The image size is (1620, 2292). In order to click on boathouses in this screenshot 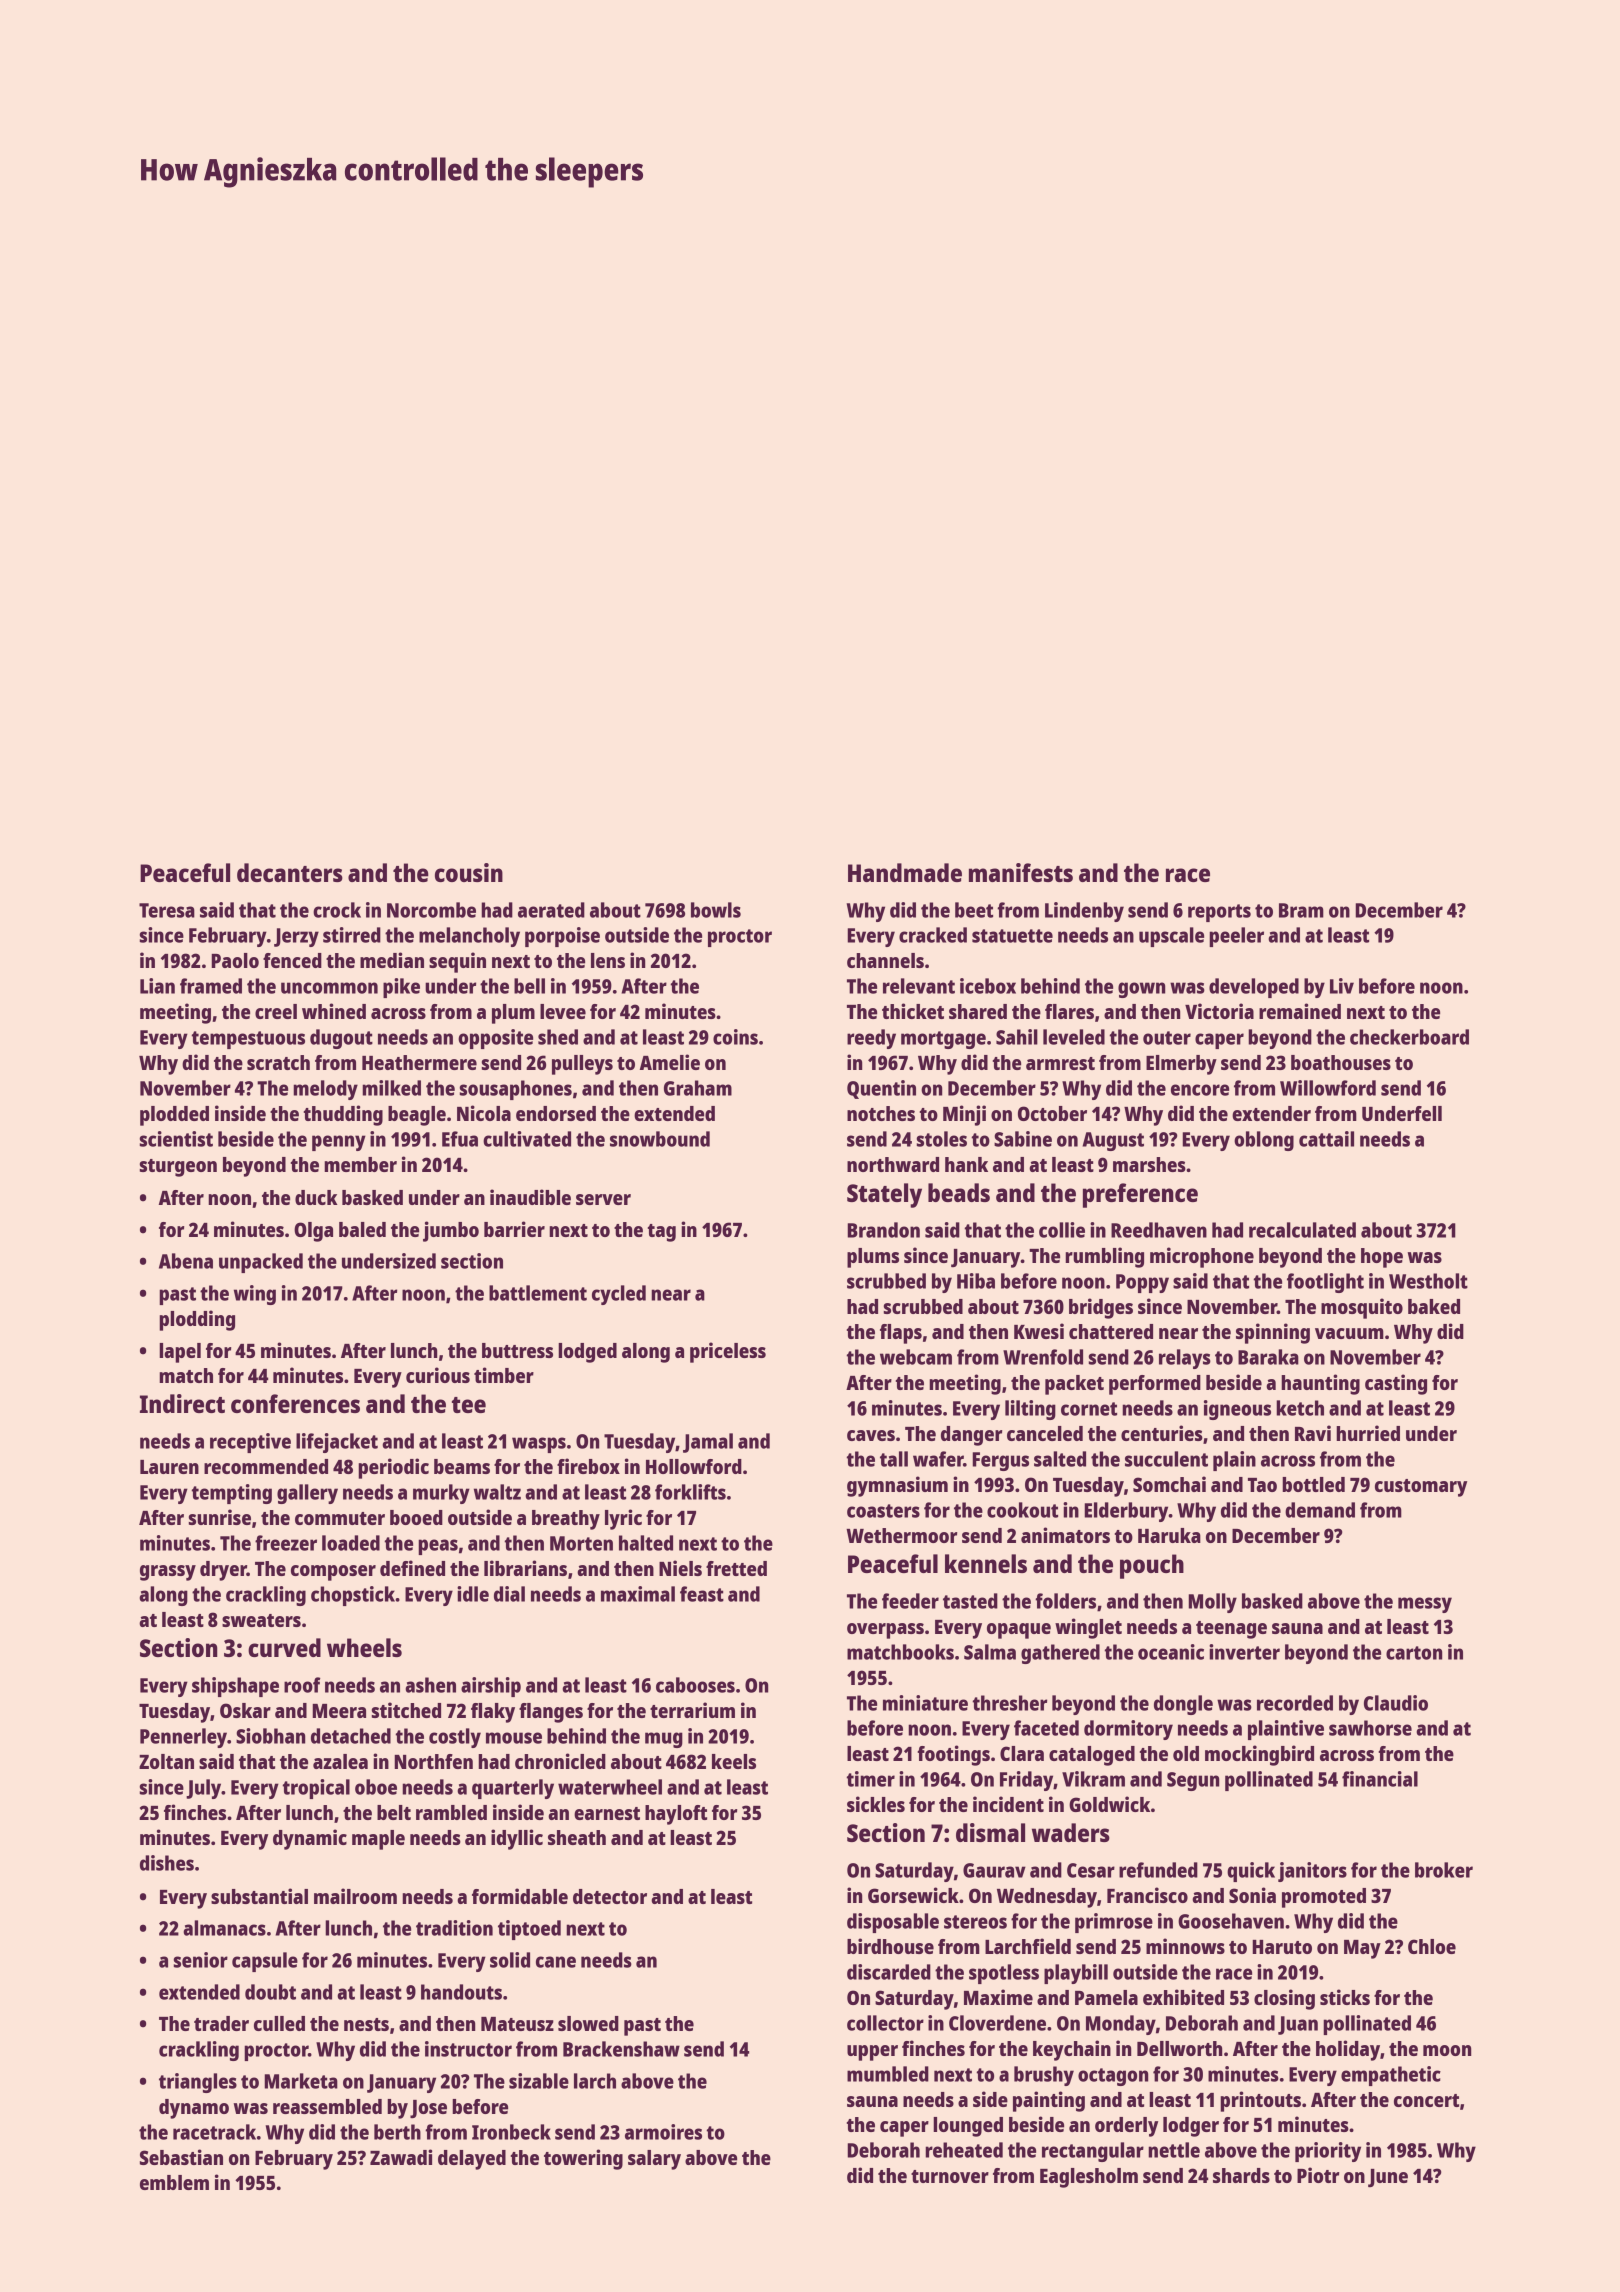, I will do `click(1341, 1062)`.
